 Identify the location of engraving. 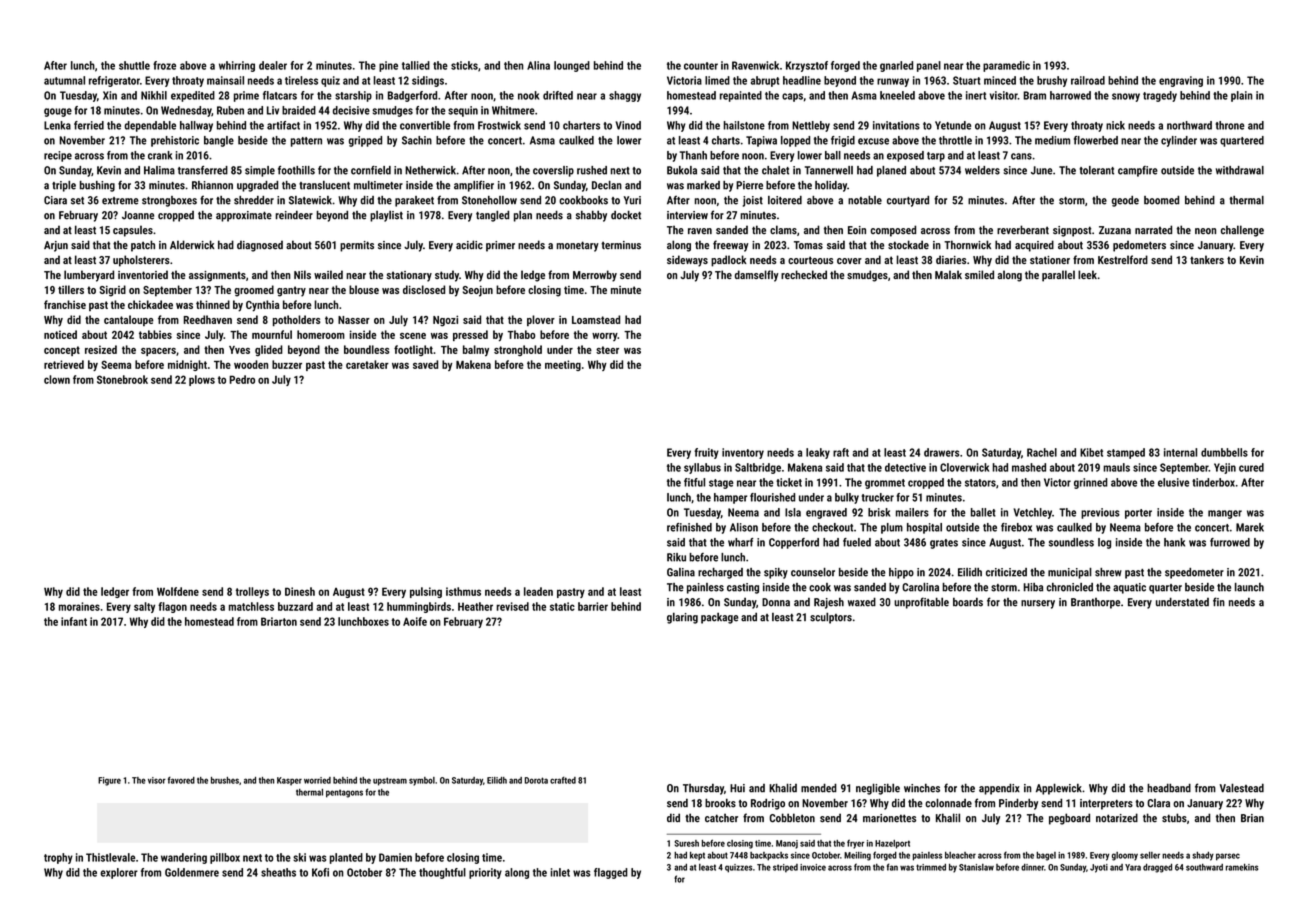
(1181, 81).
